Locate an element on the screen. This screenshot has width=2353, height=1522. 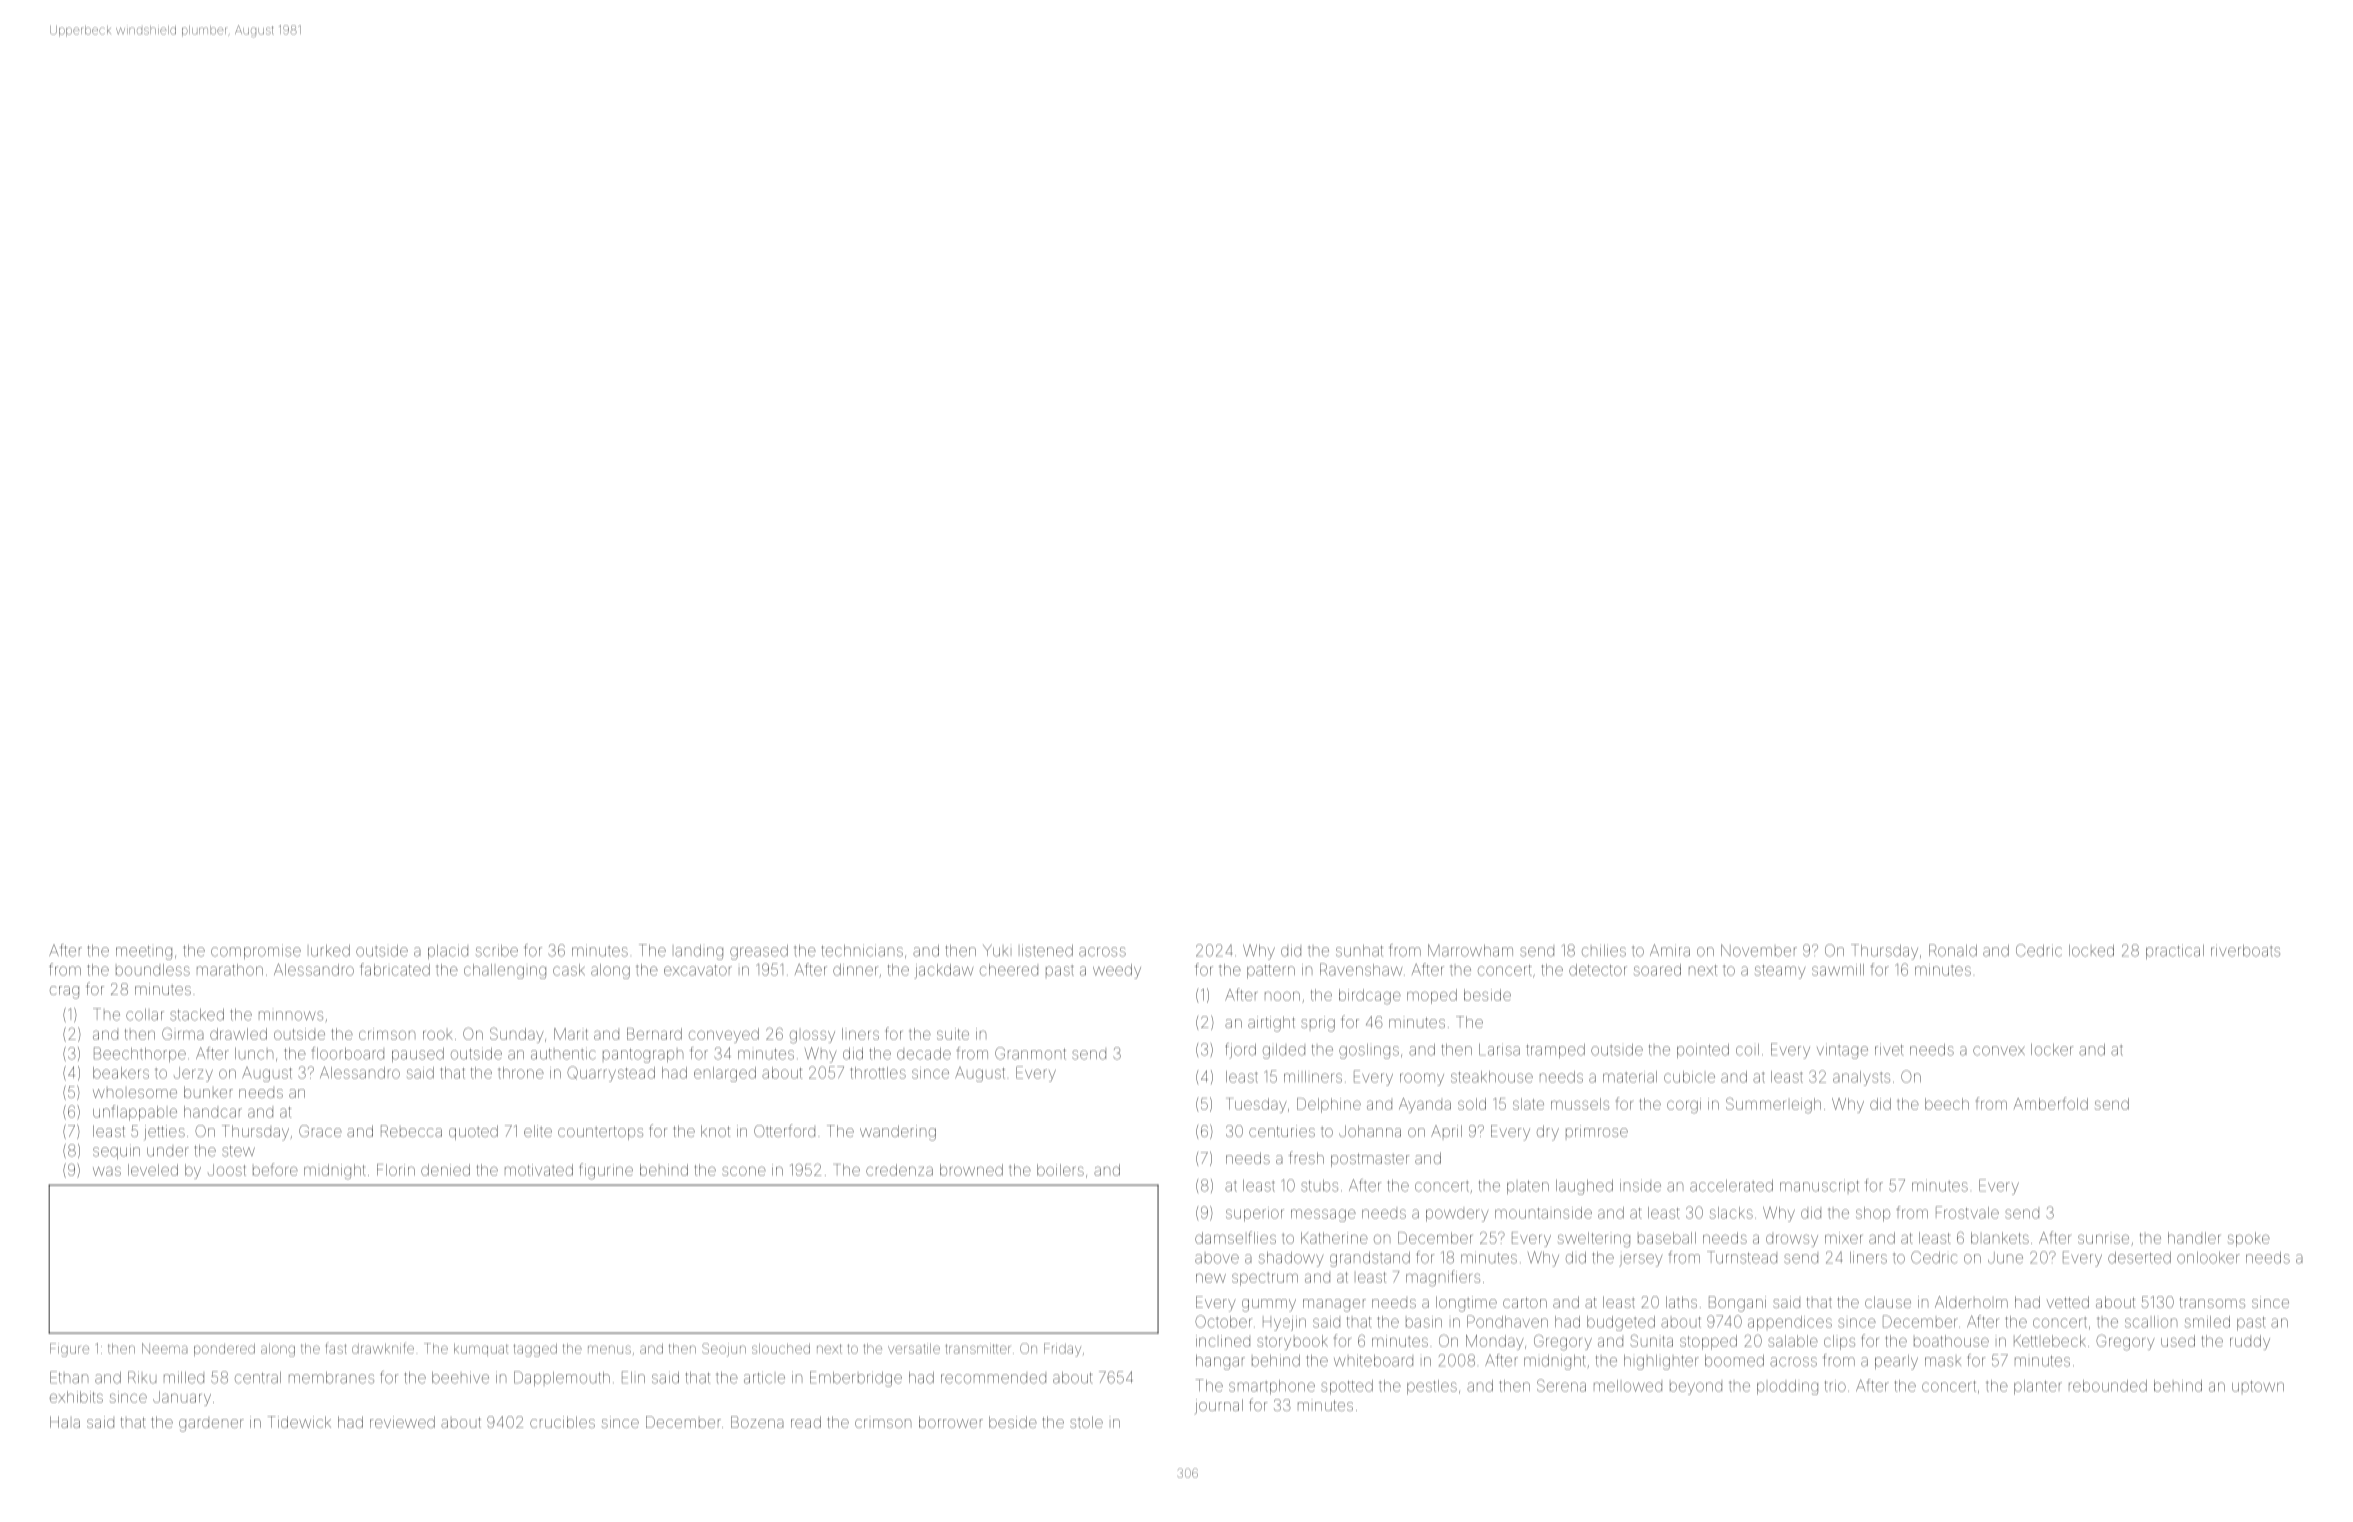
quoted is located at coordinates (473, 1132).
